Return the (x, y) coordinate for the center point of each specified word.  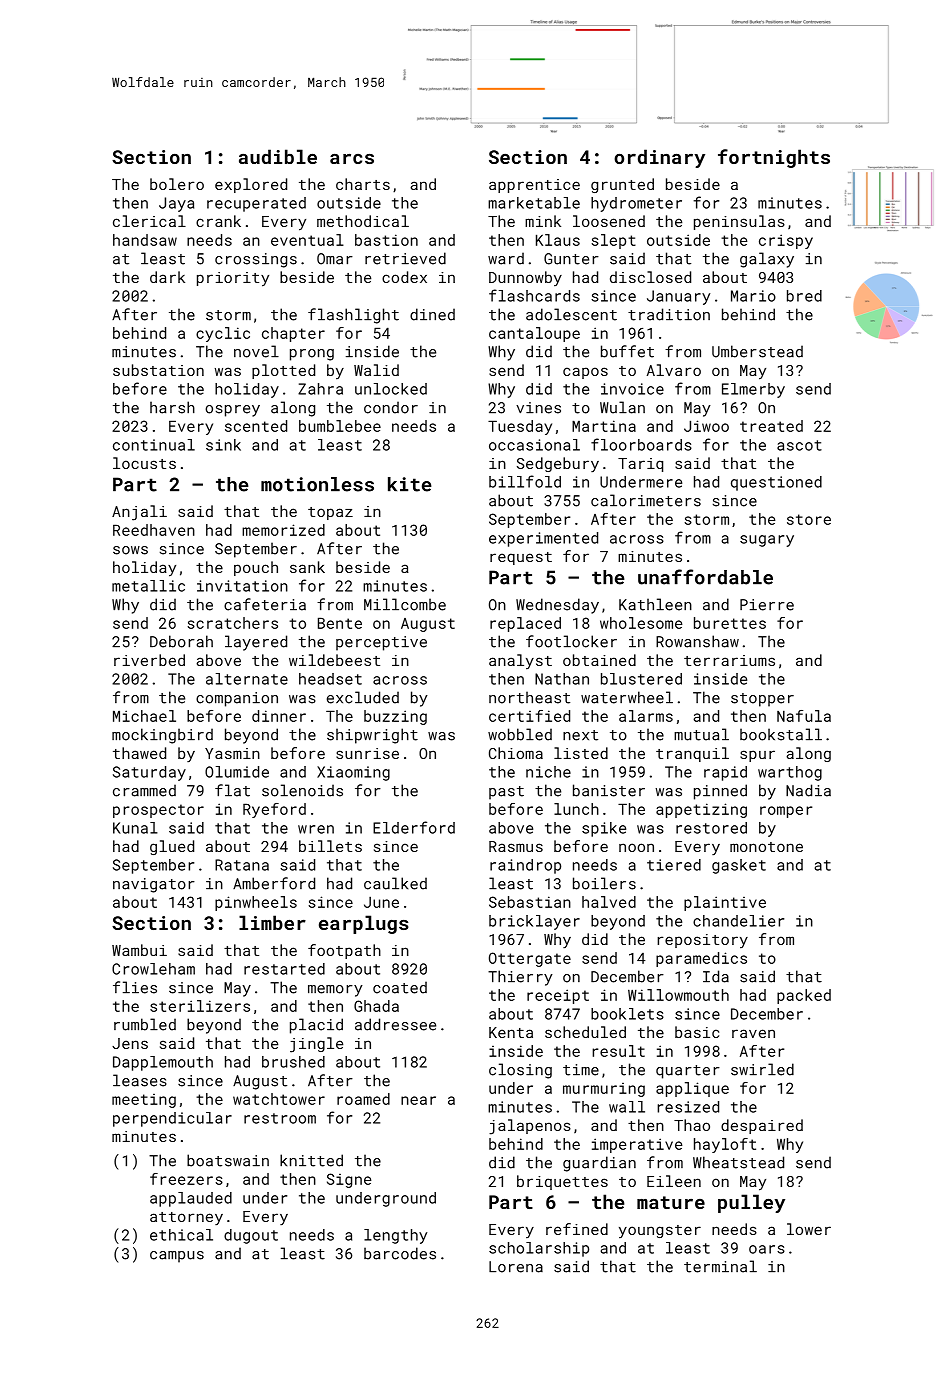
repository (702, 941)
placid (316, 1026)
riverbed (149, 660)
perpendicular (172, 1119)
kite (410, 484)
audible (278, 156)
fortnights (774, 158)
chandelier (738, 921)
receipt (558, 996)
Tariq (640, 465)
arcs (352, 159)
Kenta (511, 1032)
